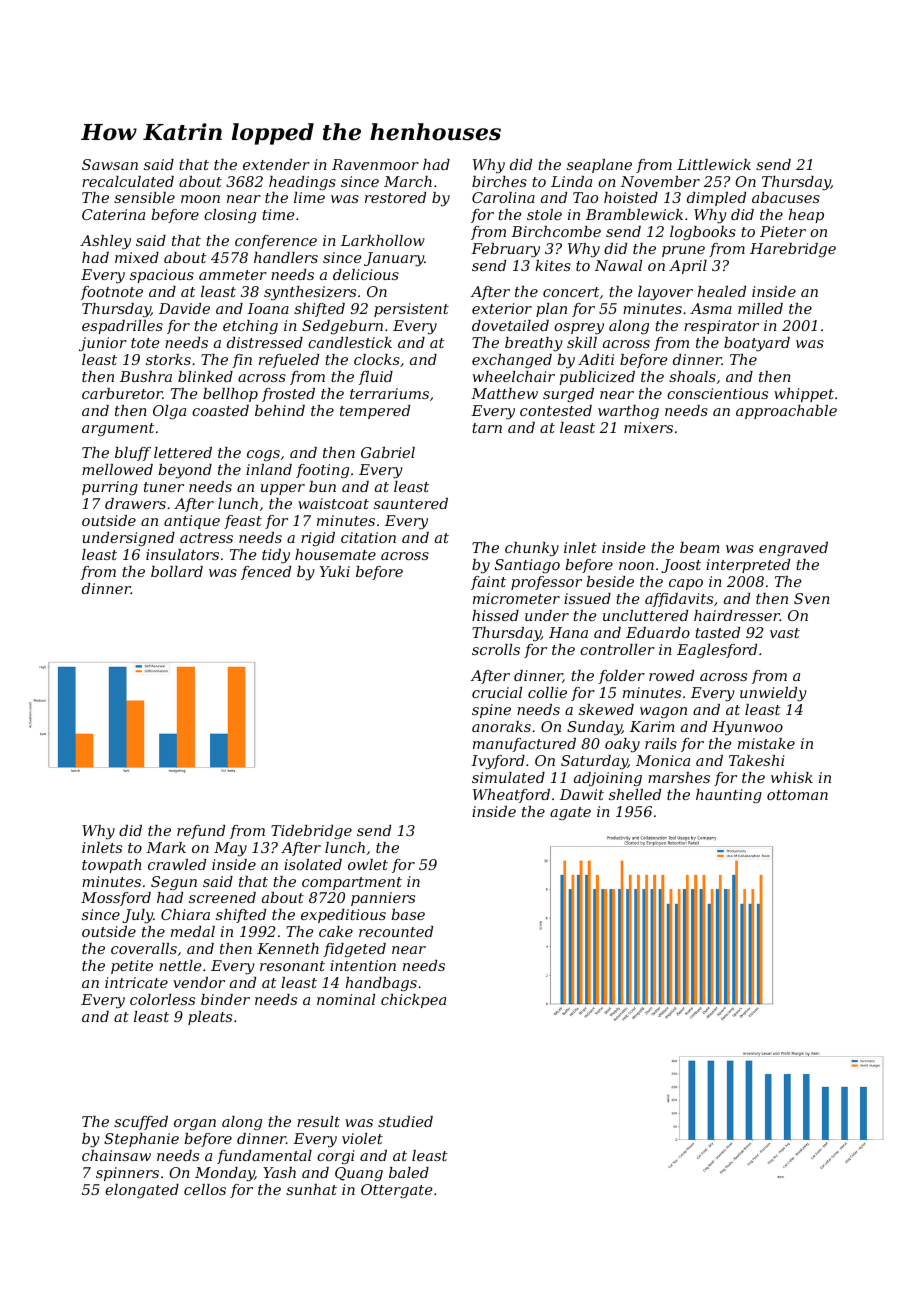  Describe the element at coordinates (318, 1121) in the screenshot. I see `result` at that location.
